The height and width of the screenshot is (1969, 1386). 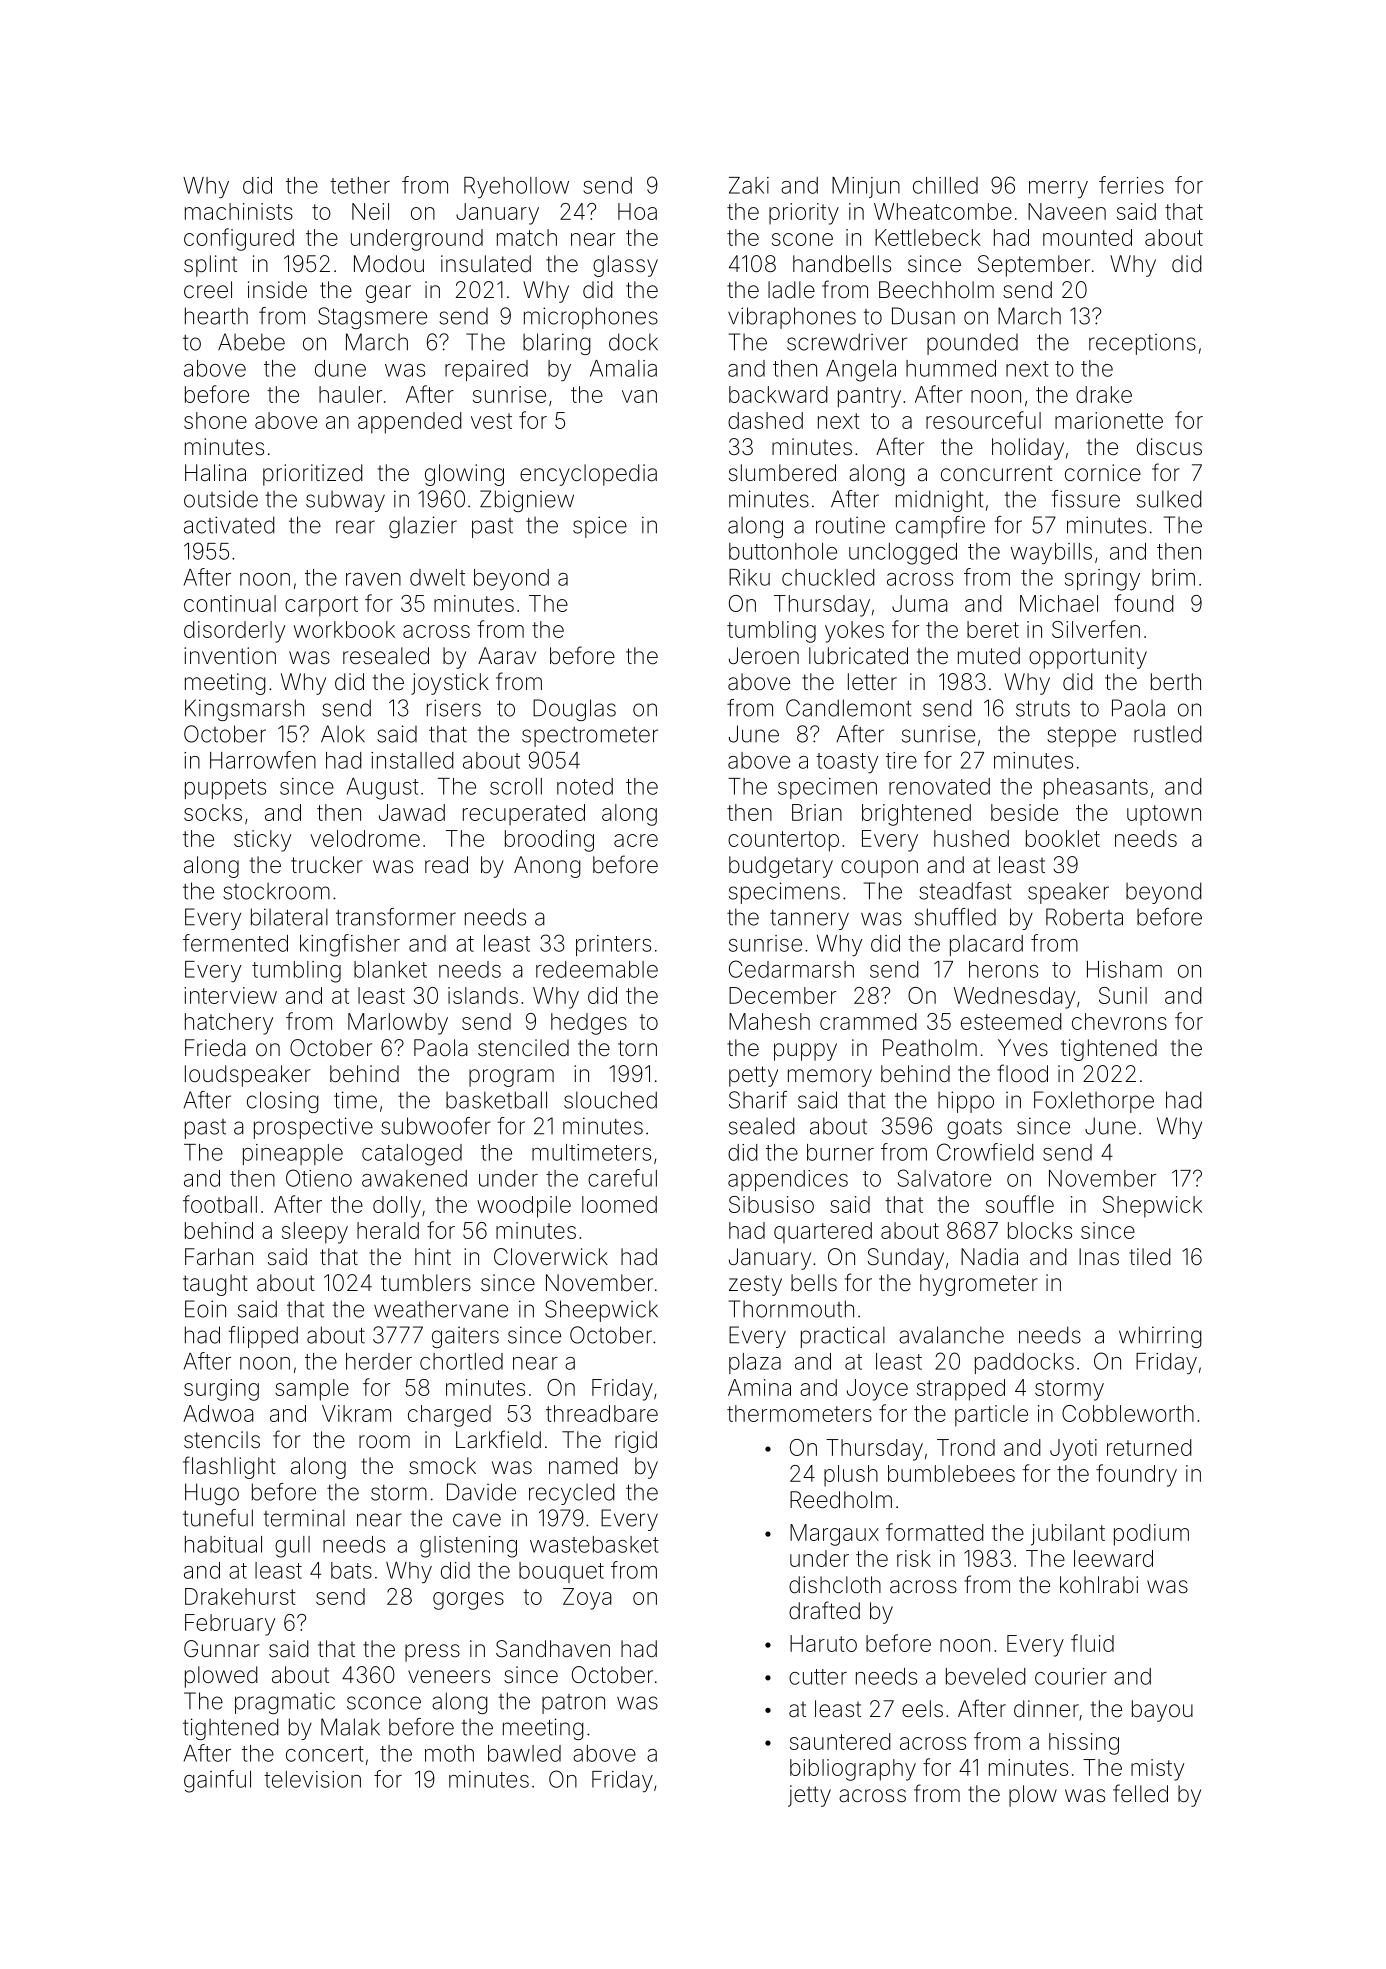 I want to click on sauntered, so click(x=840, y=1741).
